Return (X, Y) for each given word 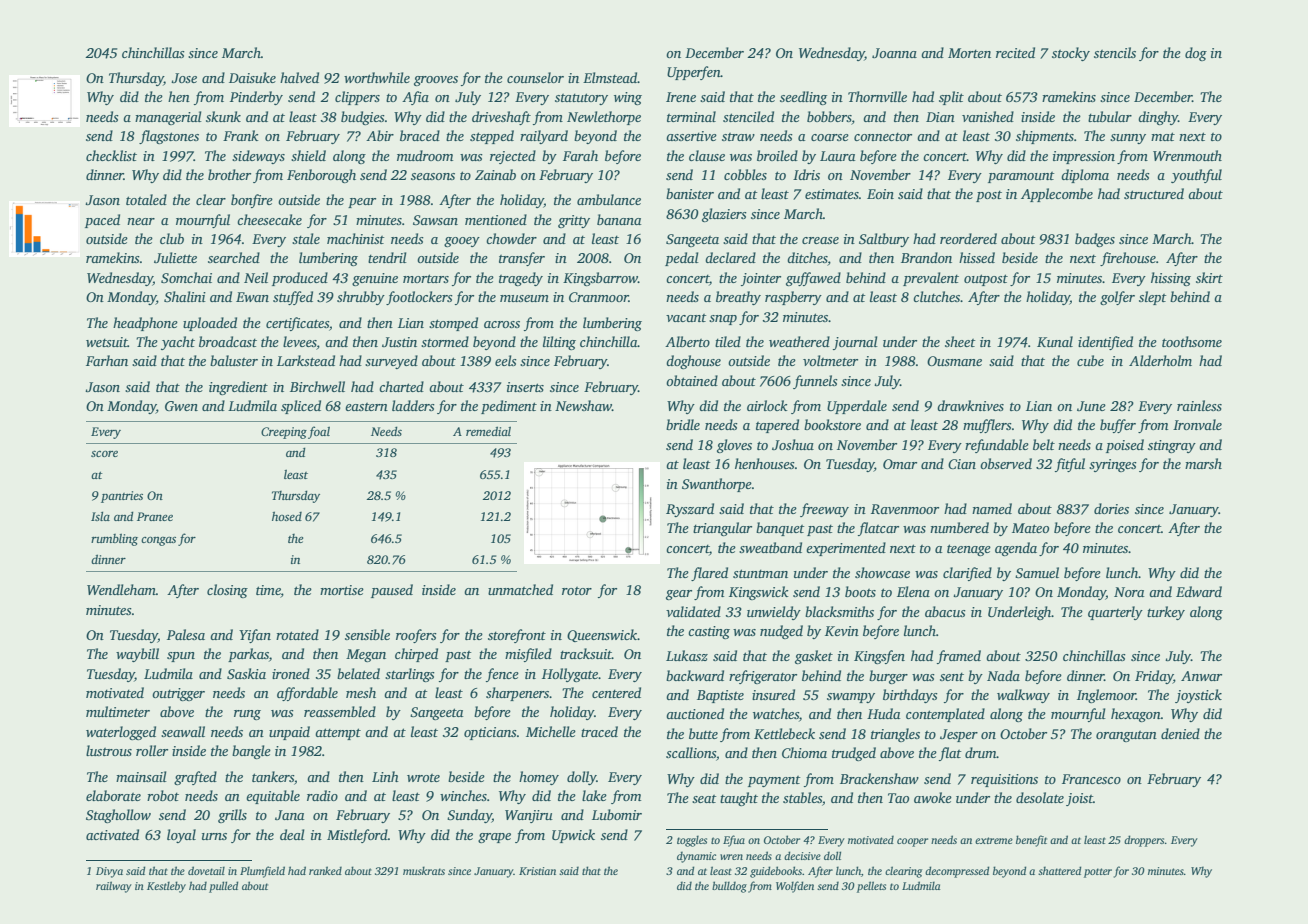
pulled (224, 887)
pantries (122, 497)
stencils (1115, 52)
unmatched (520, 589)
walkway (1023, 696)
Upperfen (694, 73)
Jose (184, 78)
